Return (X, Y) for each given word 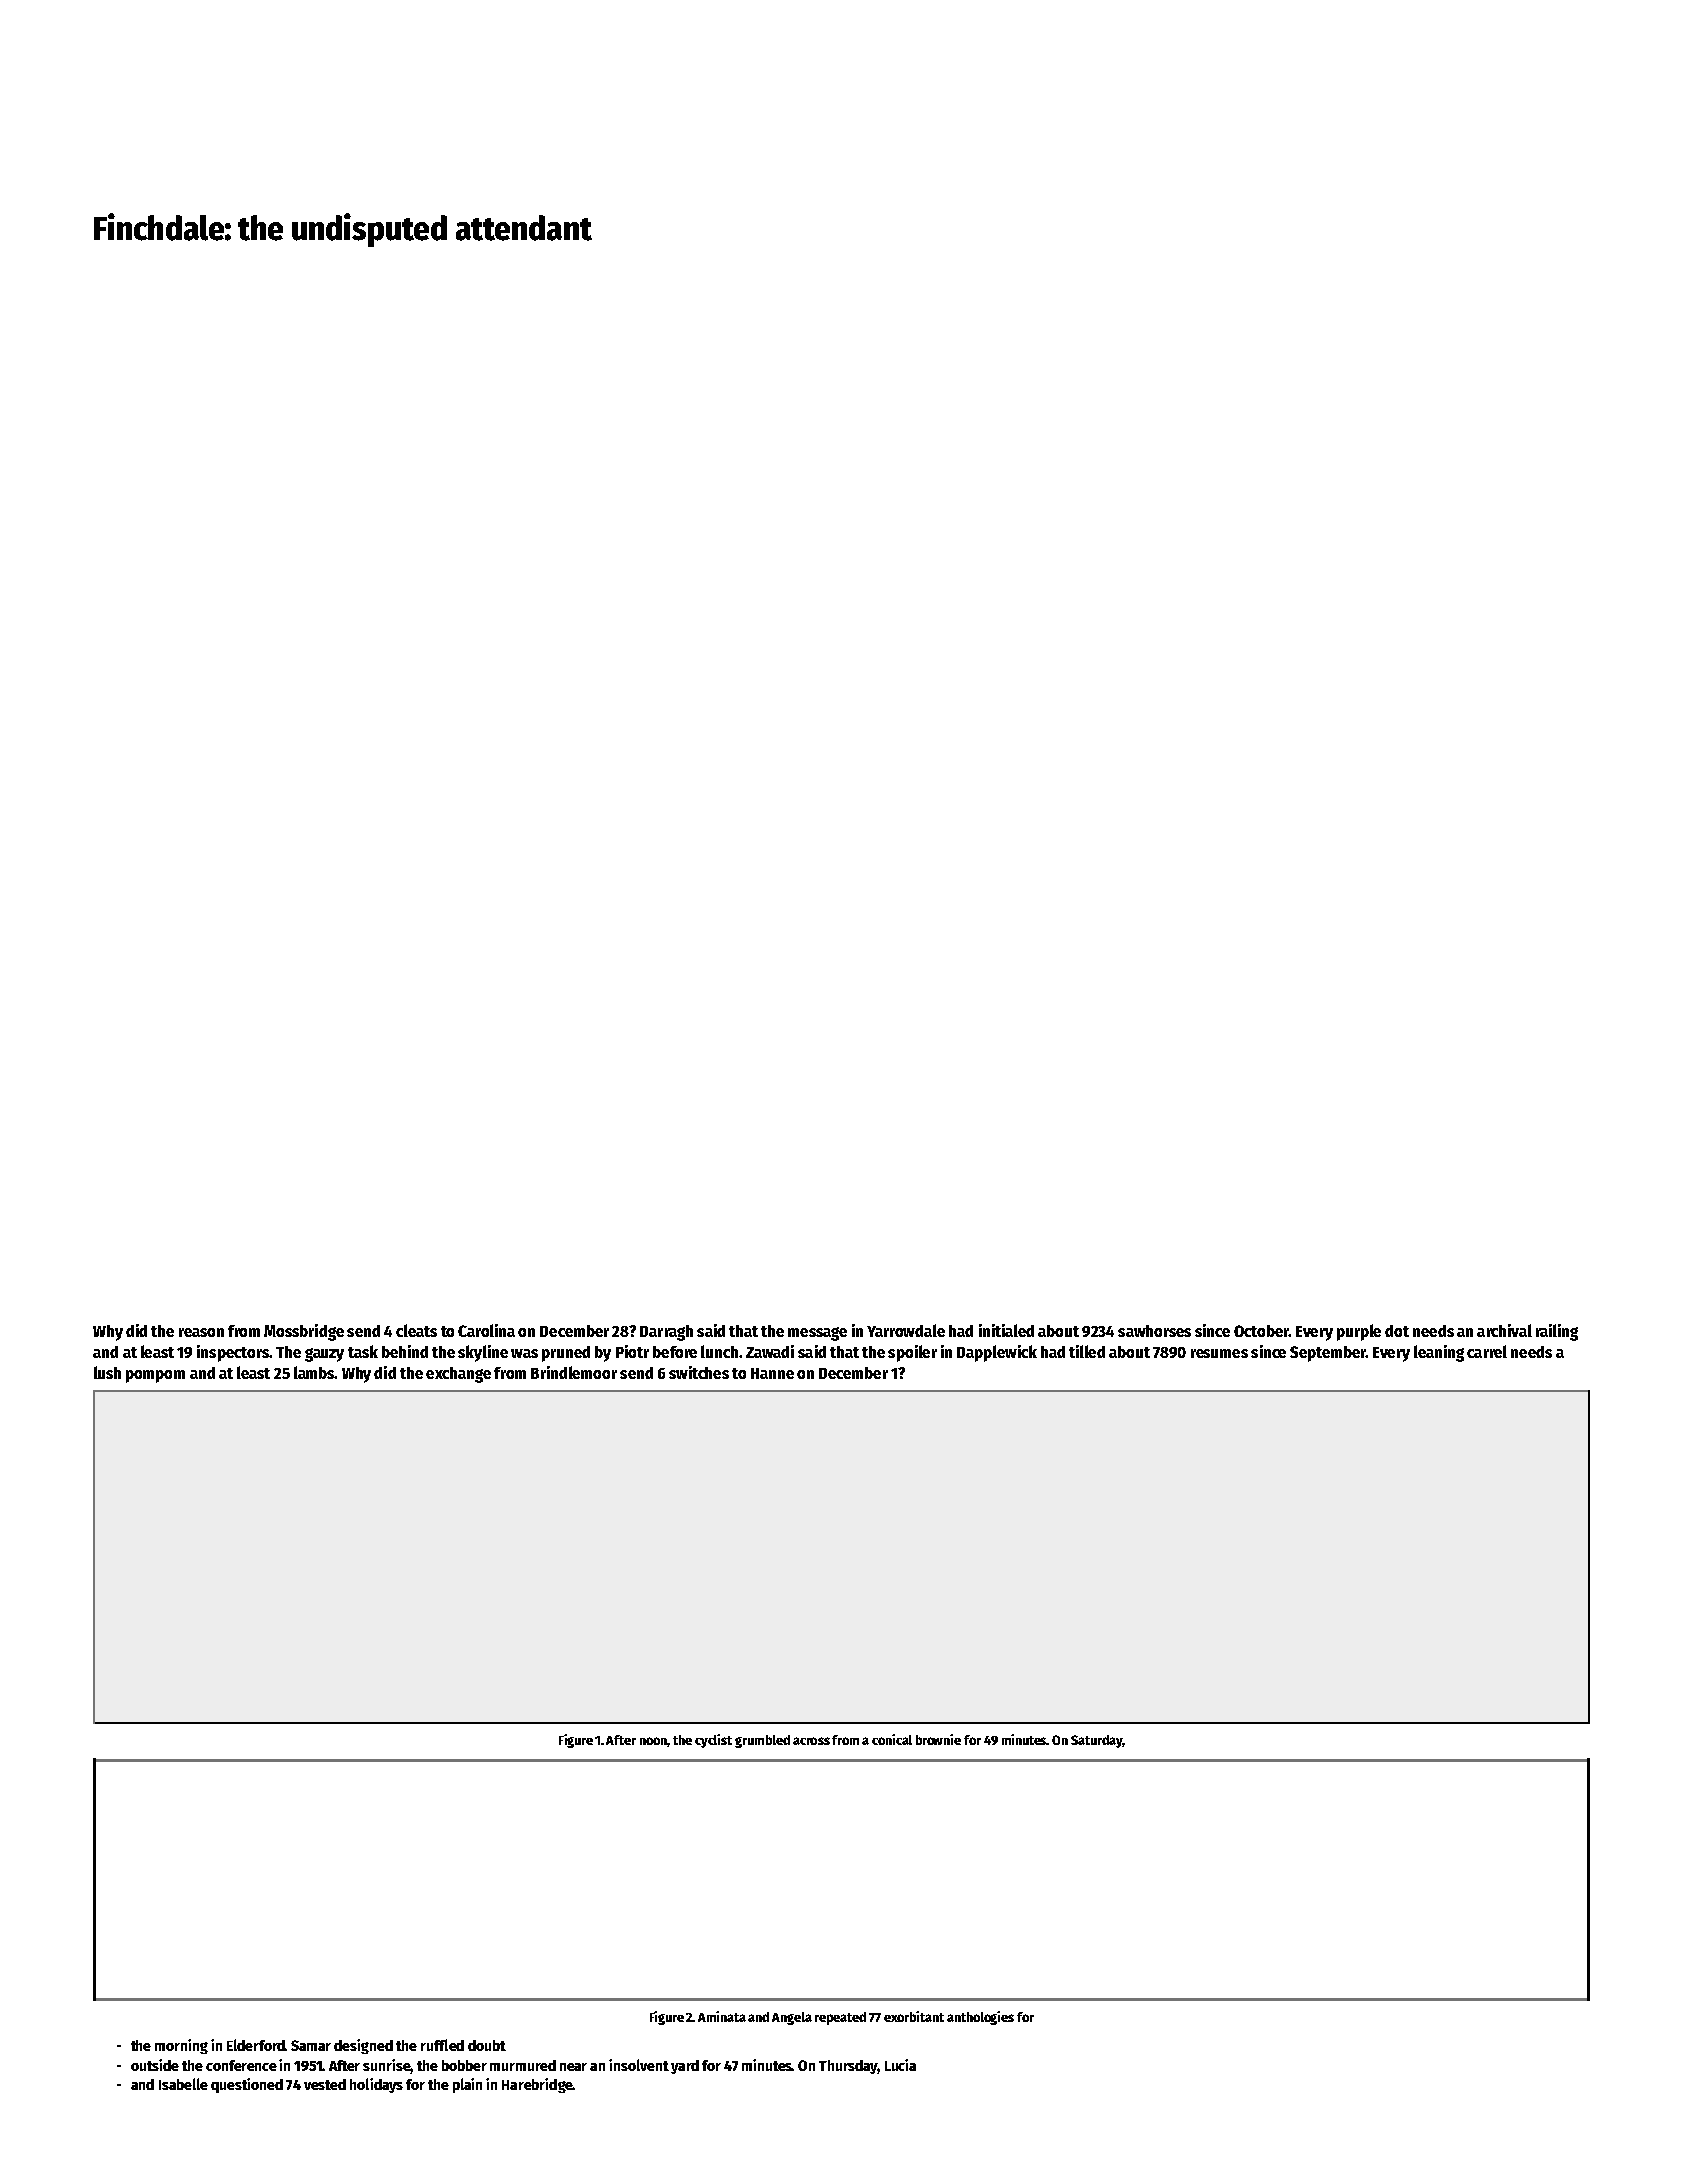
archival (1504, 1330)
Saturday (1097, 1741)
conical (892, 1739)
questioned (247, 2085)
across (811, 1741)
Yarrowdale (906, 1330)
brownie (938, 1739)
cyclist (713, 1741)
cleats (416, 1330)
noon (654, 1742)
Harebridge (537, 2085)
